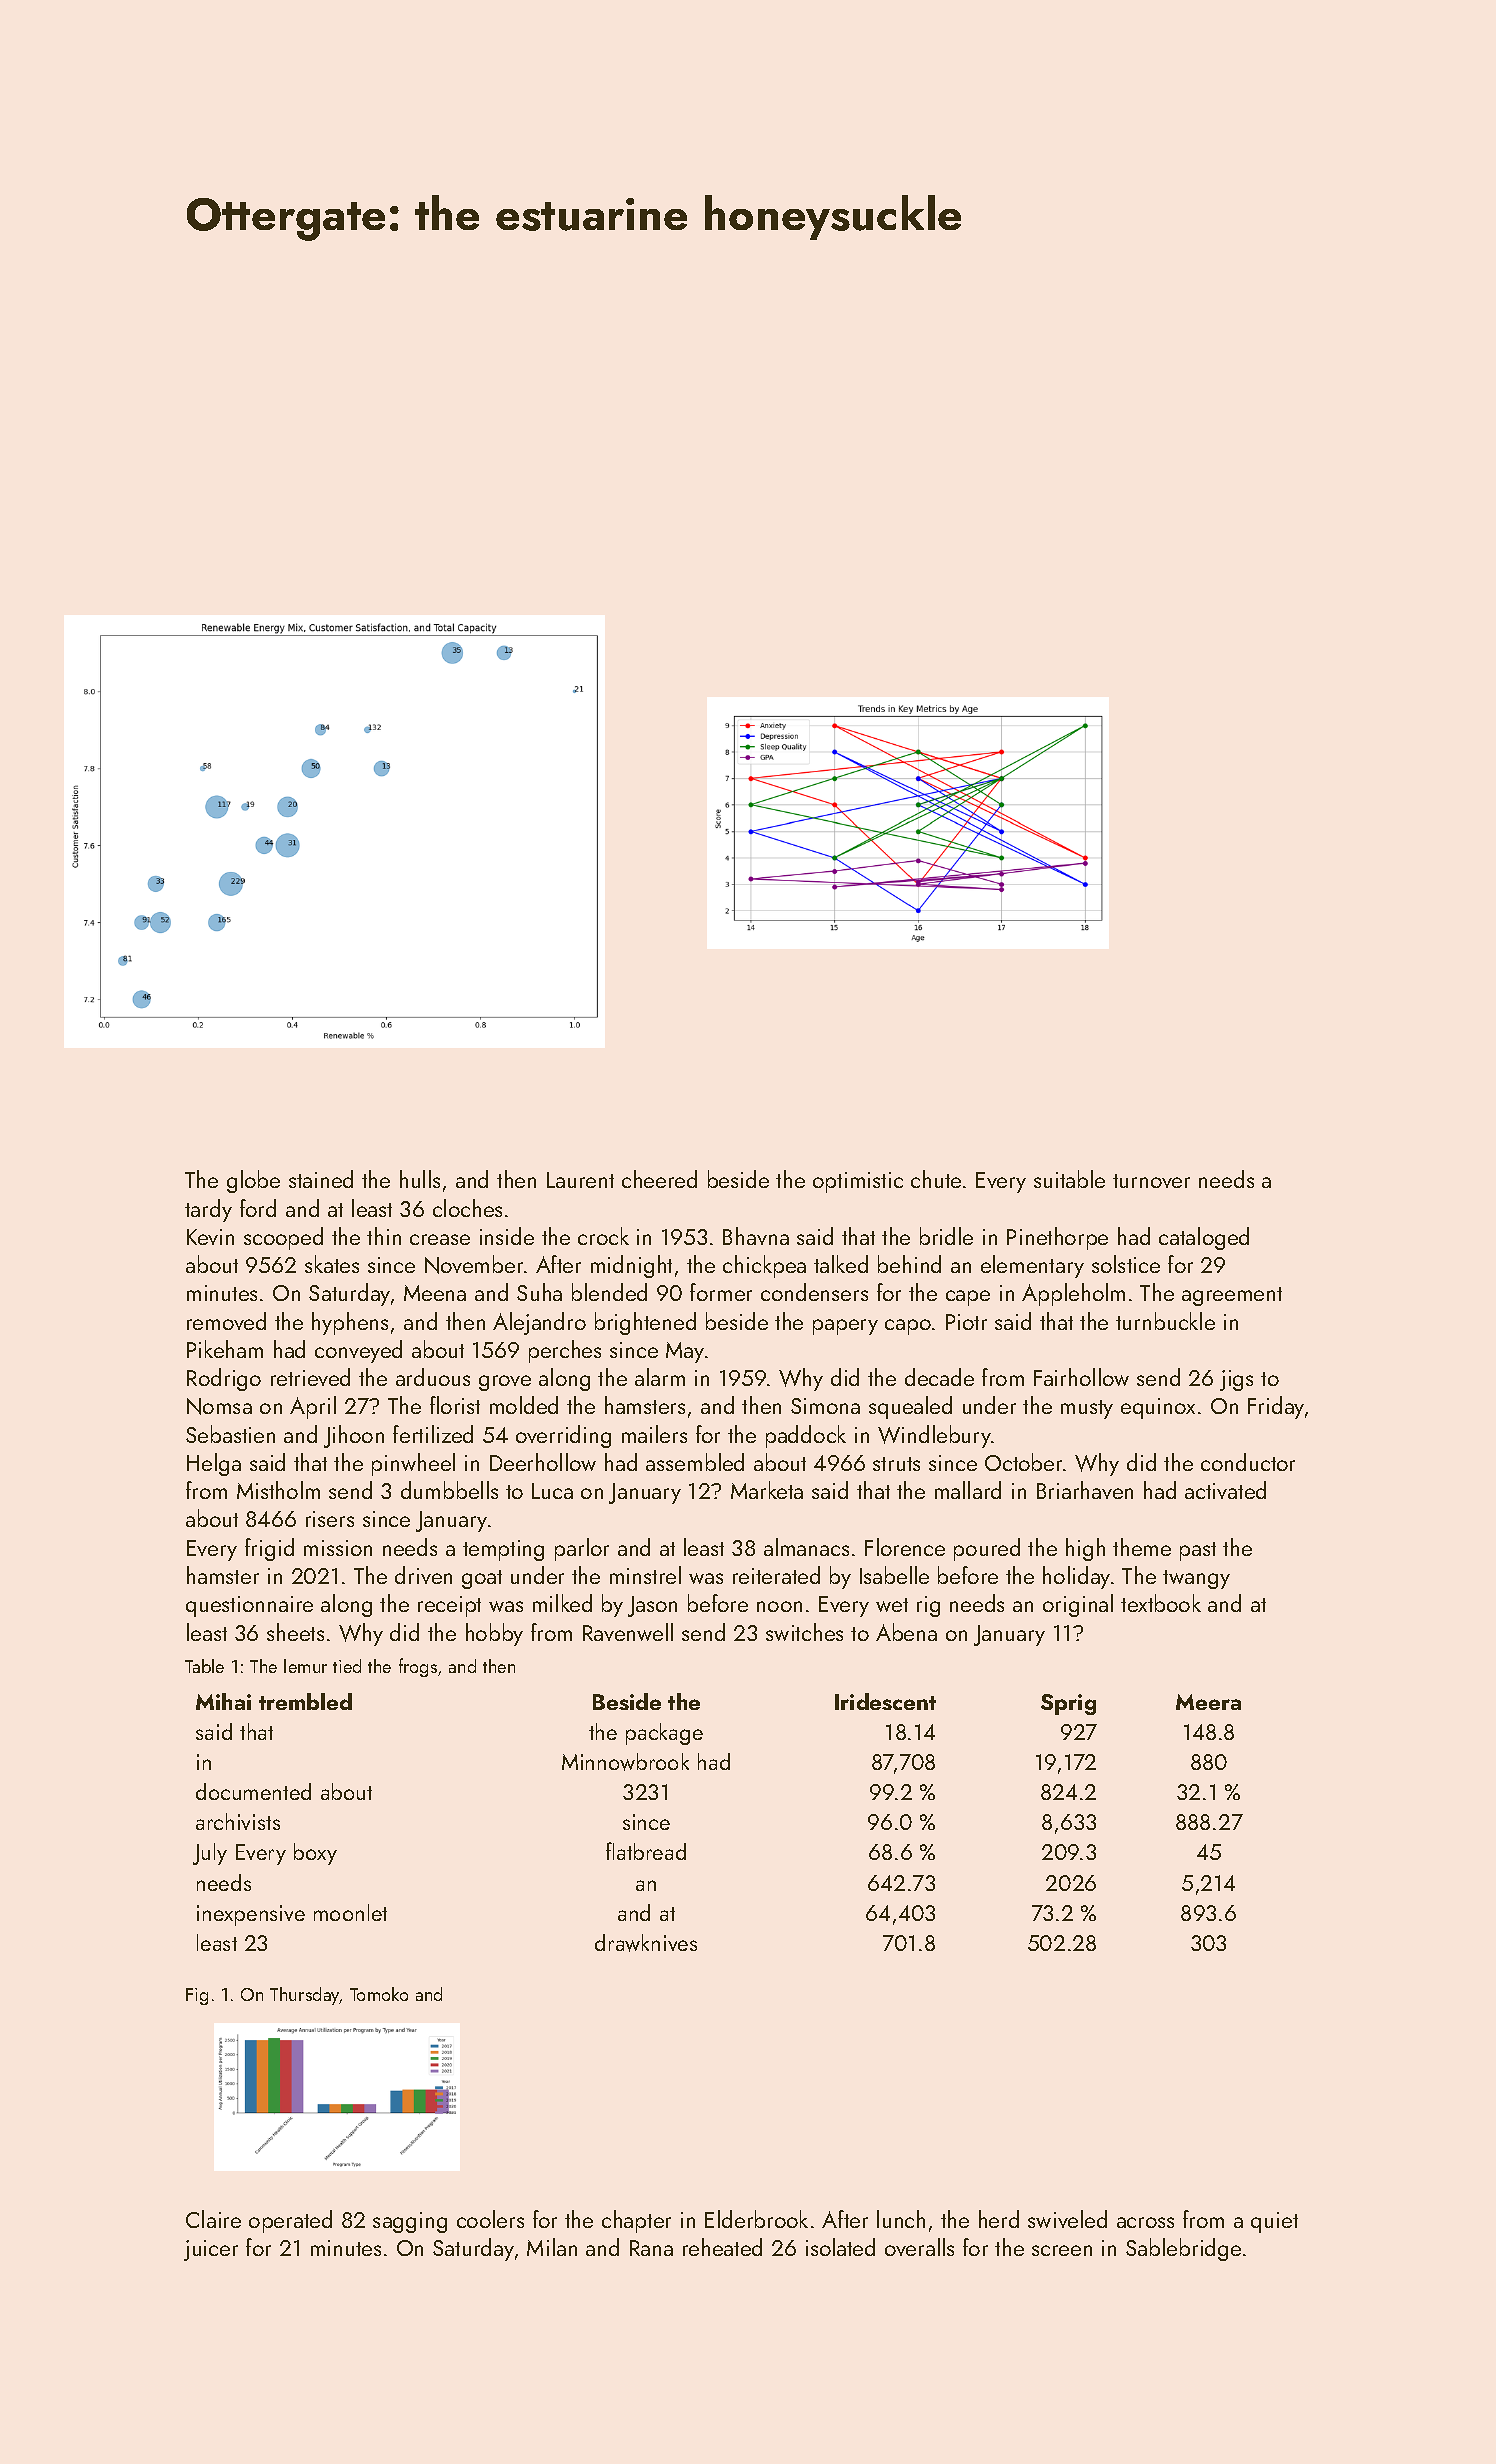 This image has height=2464, width=1496. I want to click on Meera, so click(1208, 1702).
